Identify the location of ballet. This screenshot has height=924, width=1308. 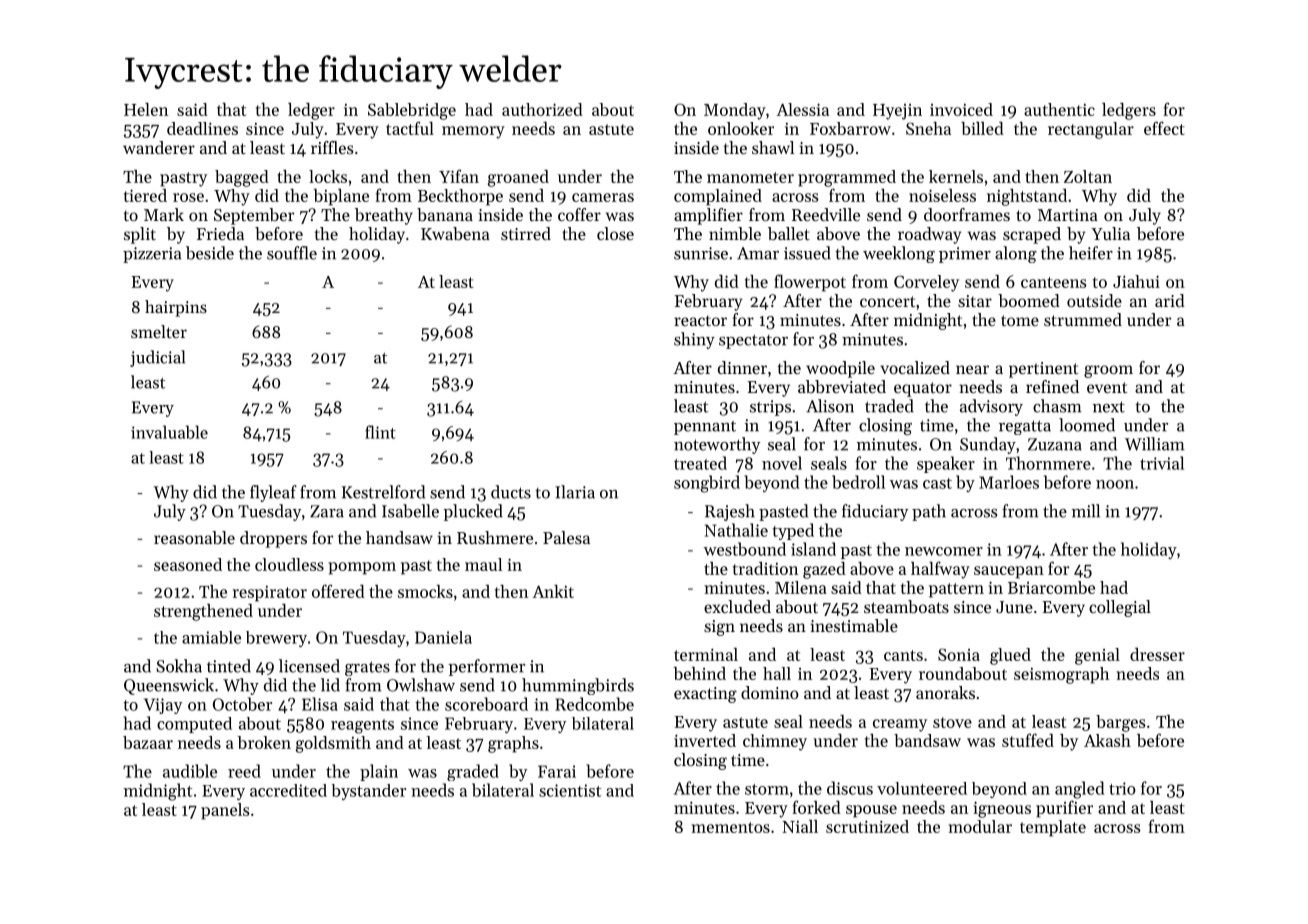
(789, 233).
